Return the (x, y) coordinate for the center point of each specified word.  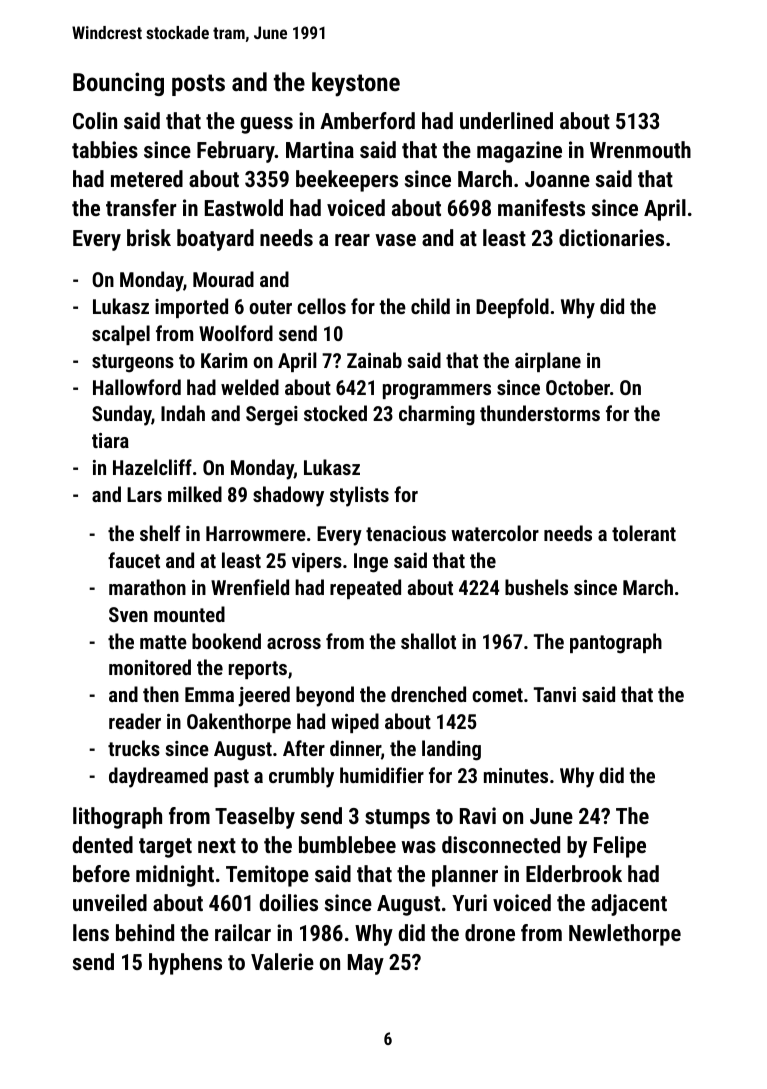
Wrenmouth (640, 149)
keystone (356, 84)
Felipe (620, 847)
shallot (428, 641)
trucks (134, 748)
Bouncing (118, 84)
